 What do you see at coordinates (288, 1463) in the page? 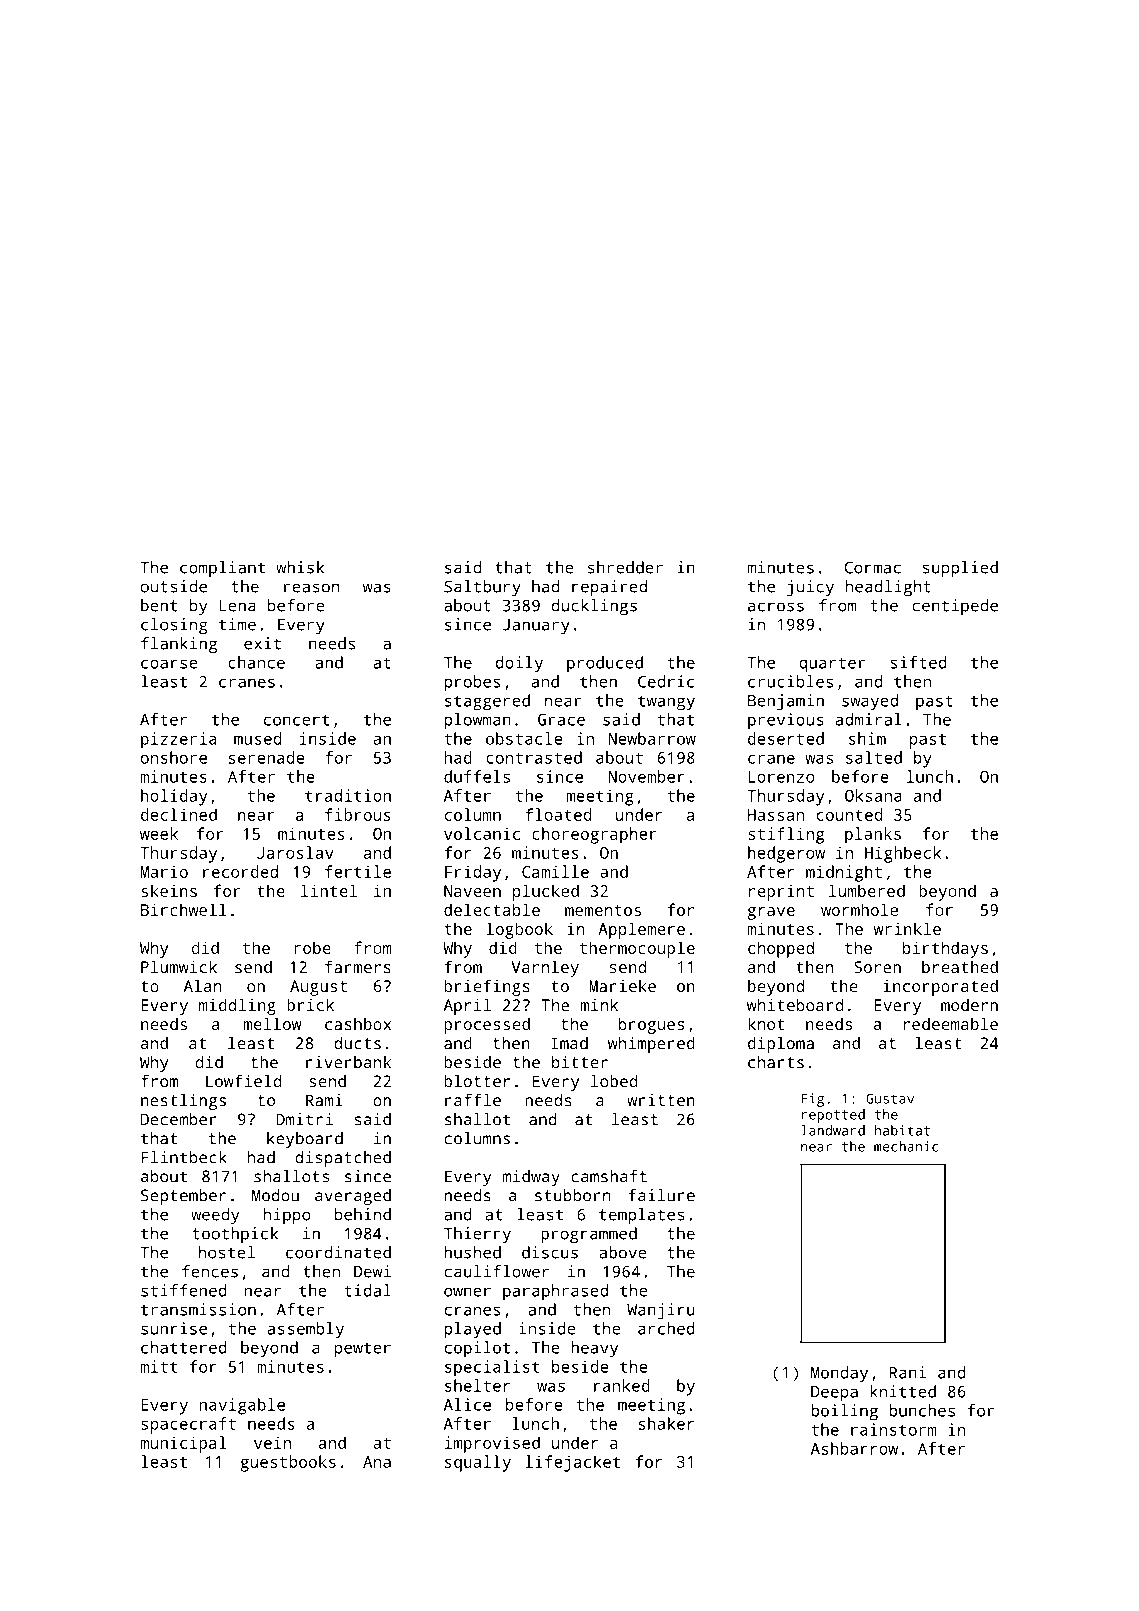
I see `guestbooks` at bounding box center [288, 1463].
